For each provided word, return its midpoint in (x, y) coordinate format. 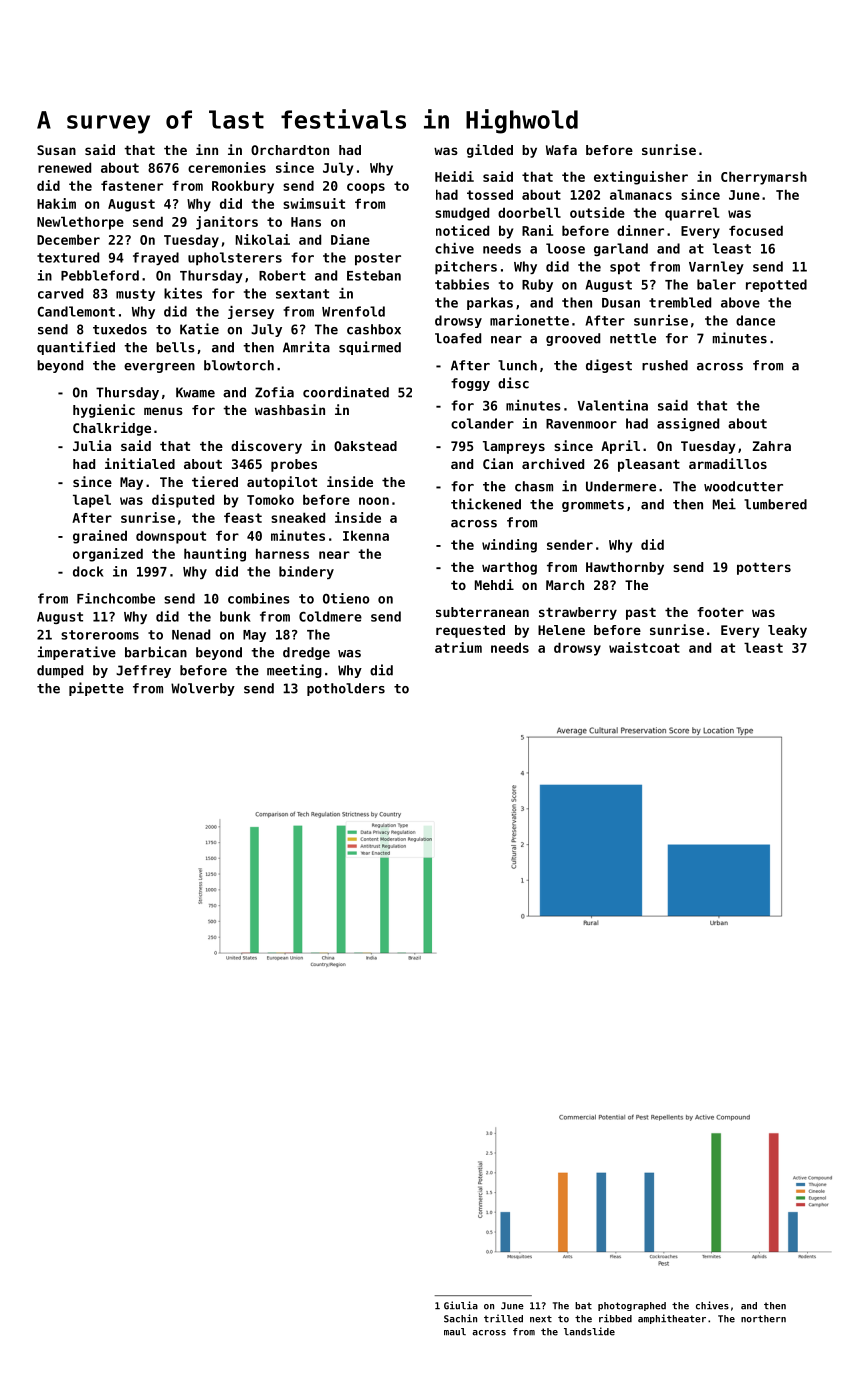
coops (366, 188)
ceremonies (227, 167)
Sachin (460, 1318)
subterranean (482, 612)
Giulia (461, 1305)
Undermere (621, 486)
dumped (60, 671)
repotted (776, 285)
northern (763, 1319)
